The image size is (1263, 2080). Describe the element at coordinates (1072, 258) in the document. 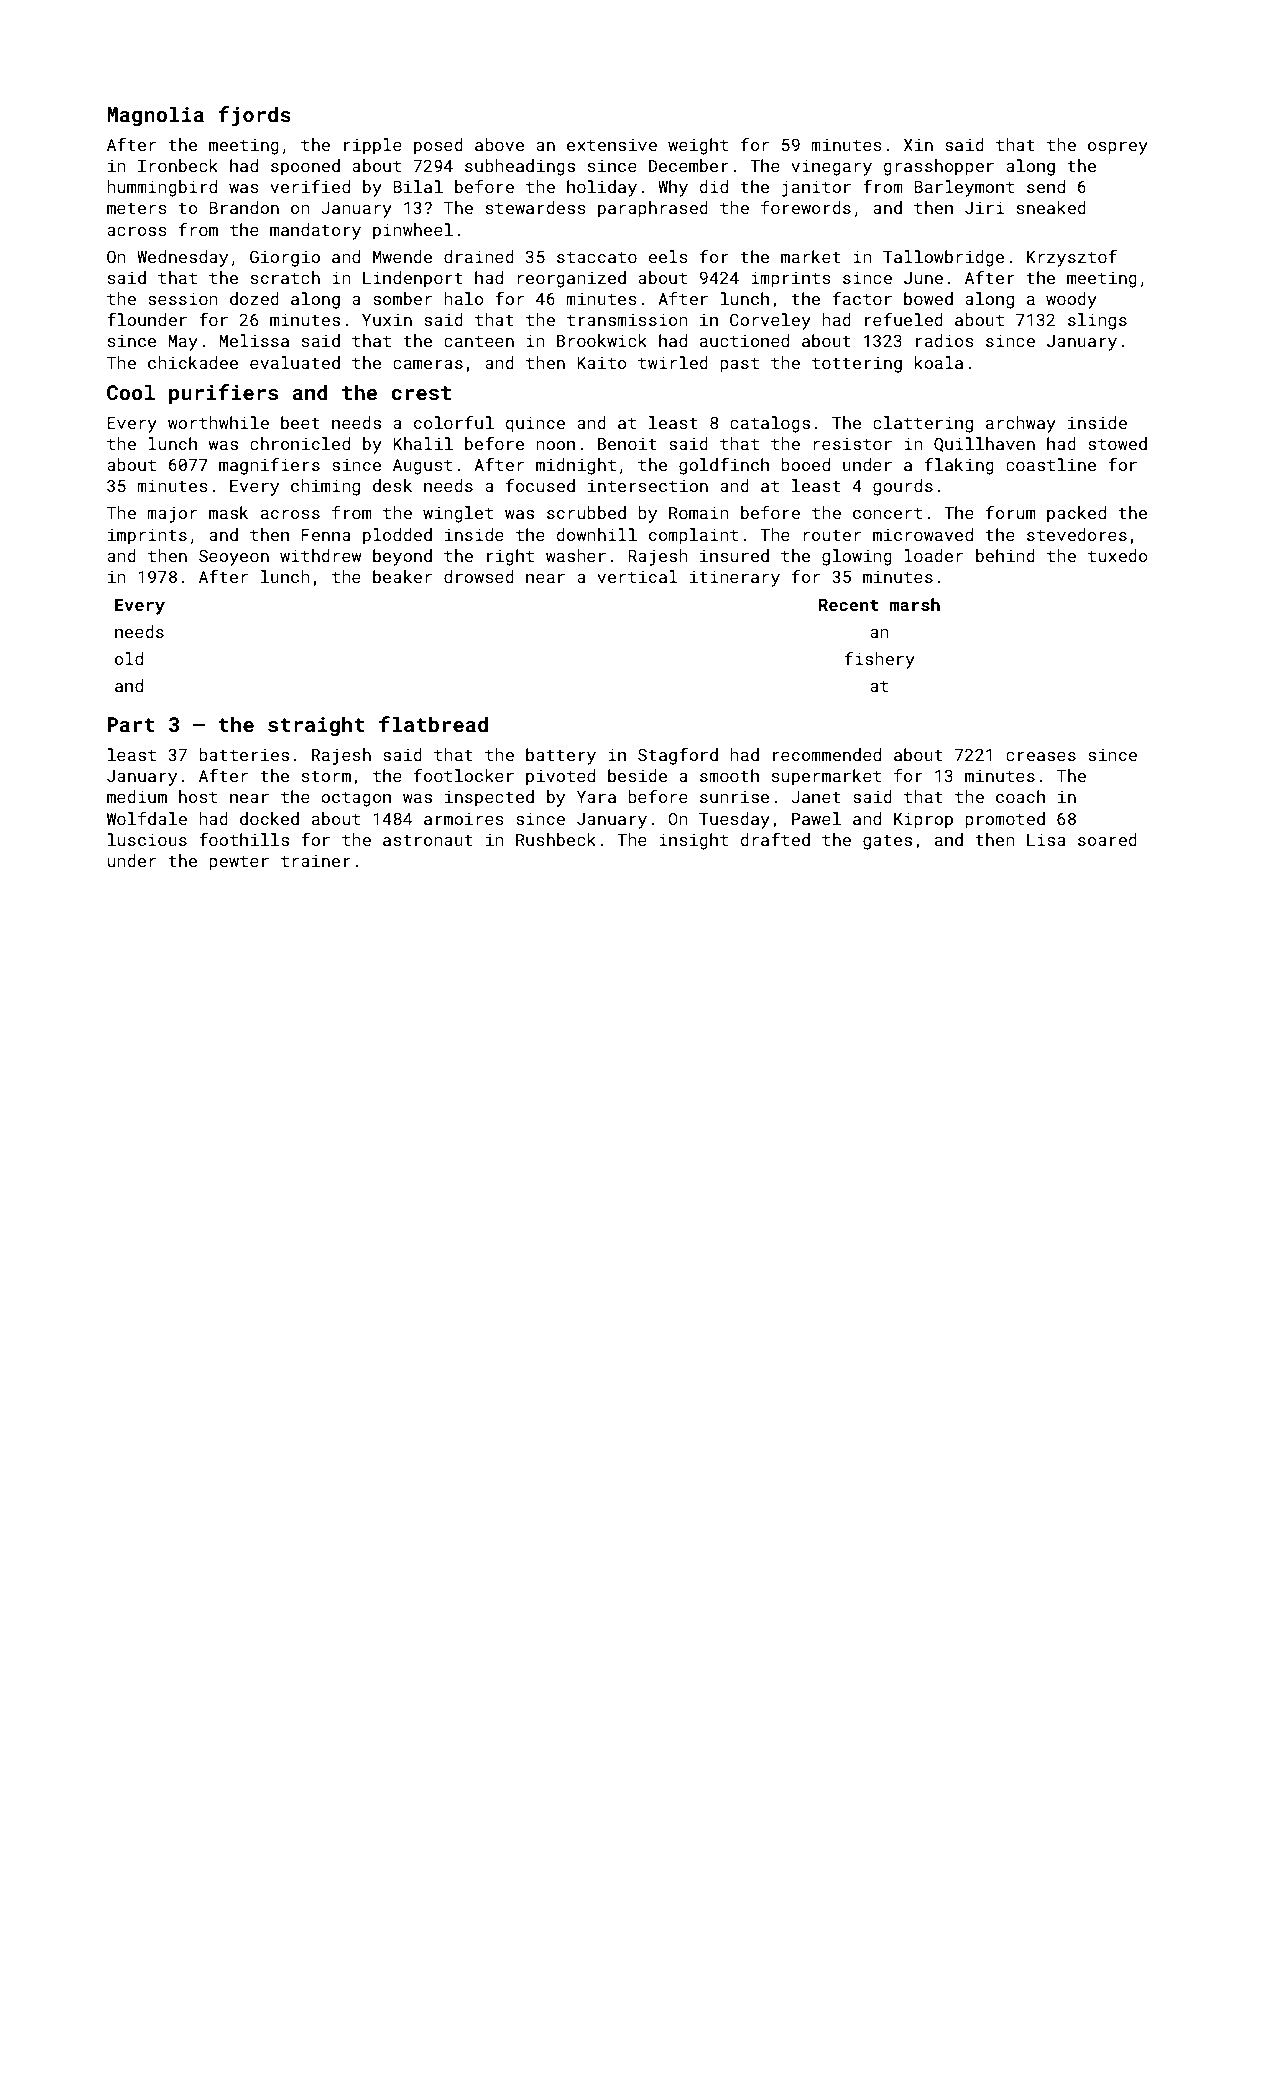

I see `Krzysztof` at that location.
